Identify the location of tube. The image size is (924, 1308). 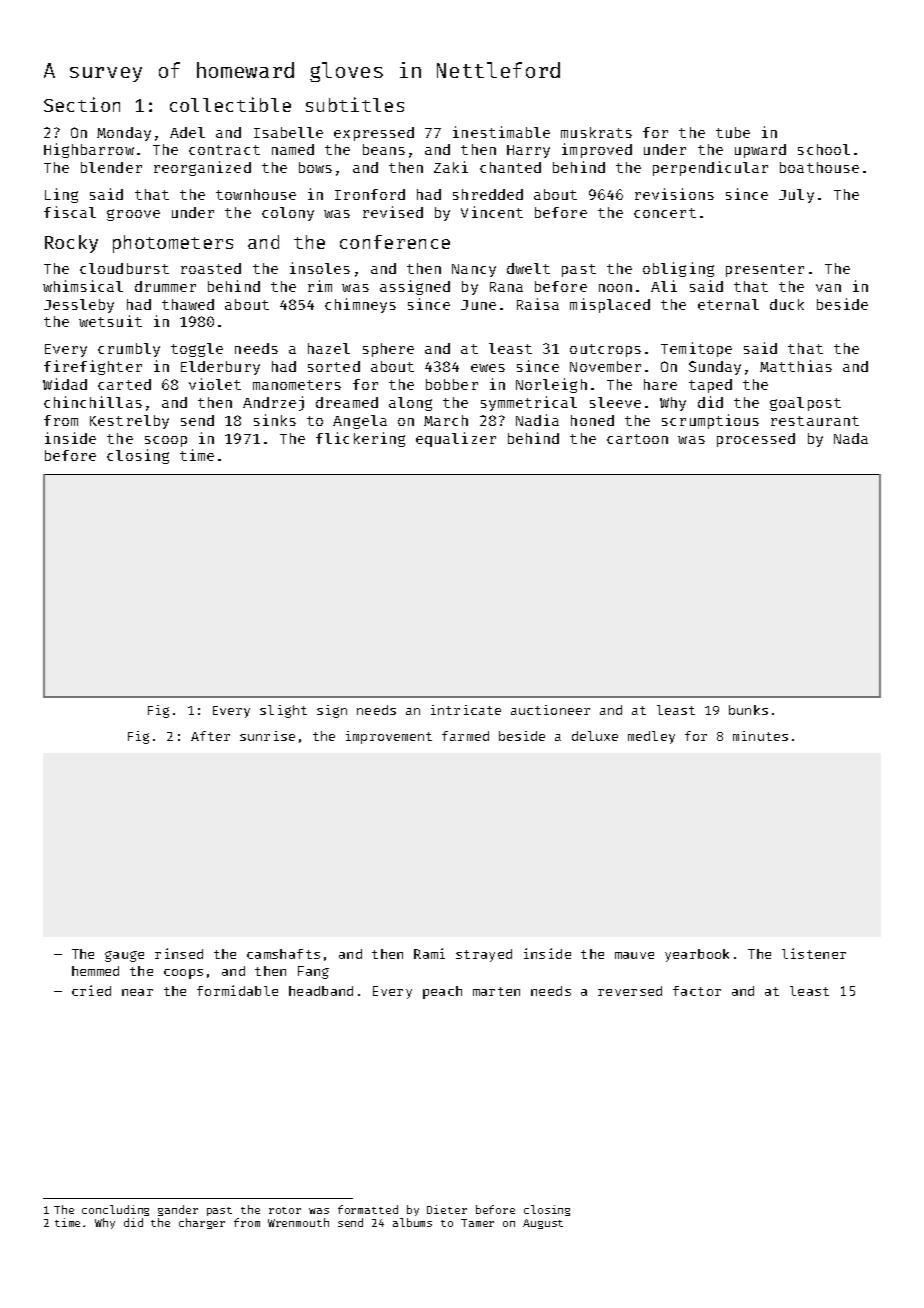
(733, 132).
